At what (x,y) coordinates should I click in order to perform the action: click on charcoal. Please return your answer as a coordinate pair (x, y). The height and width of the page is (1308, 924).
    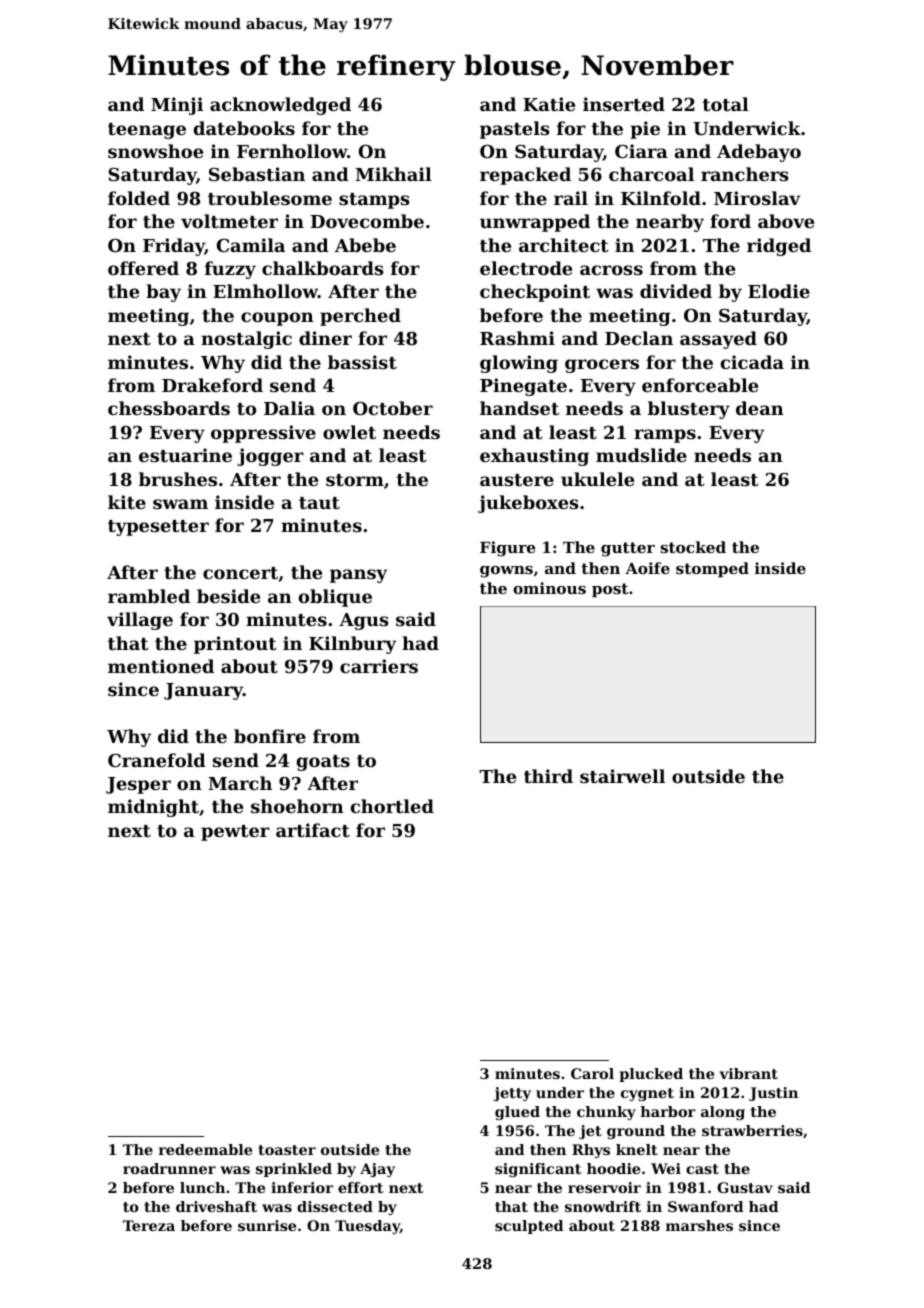
    Looking at the image, I should click on (651, 174).
